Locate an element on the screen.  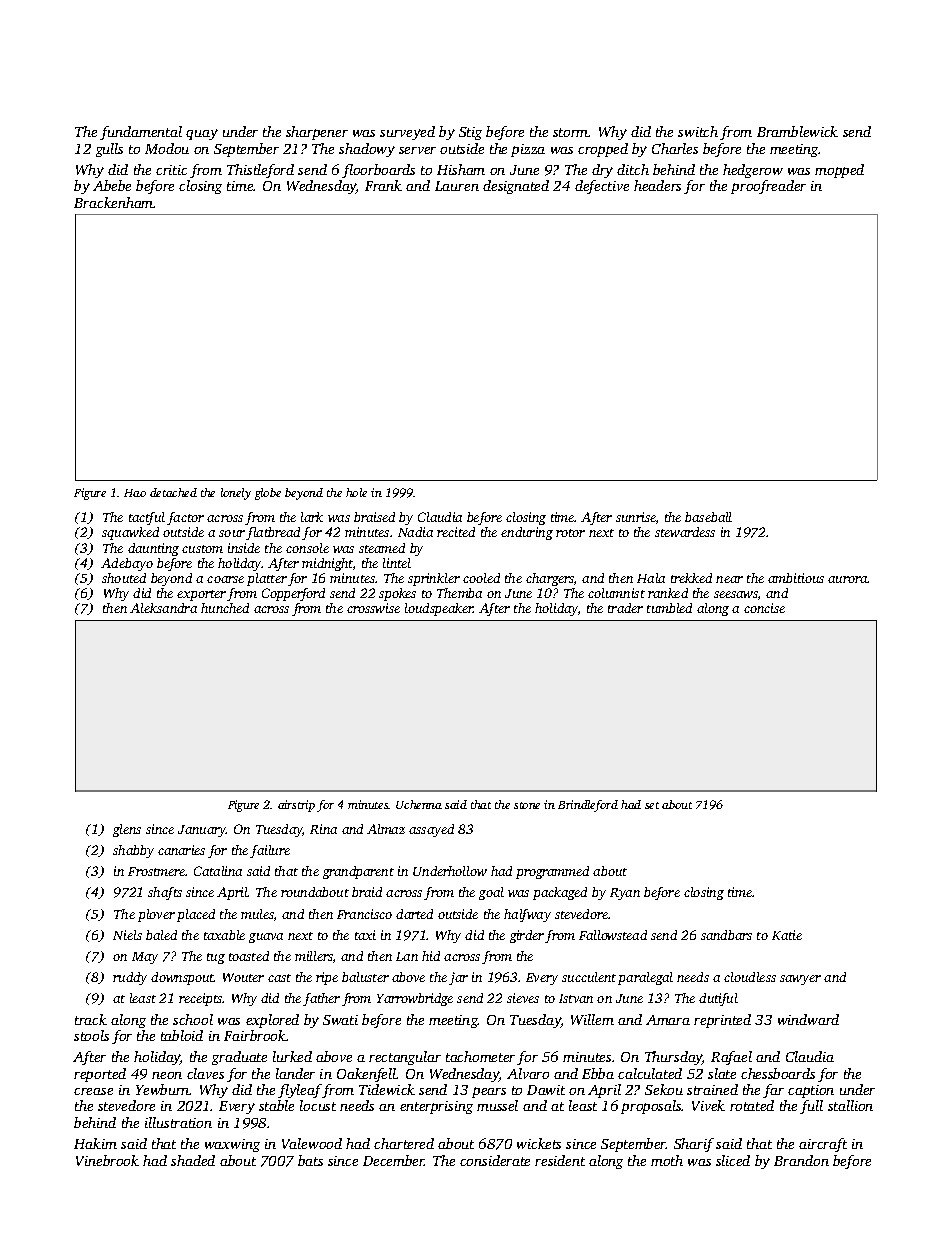
glens is located at coordinates (127, 830).
